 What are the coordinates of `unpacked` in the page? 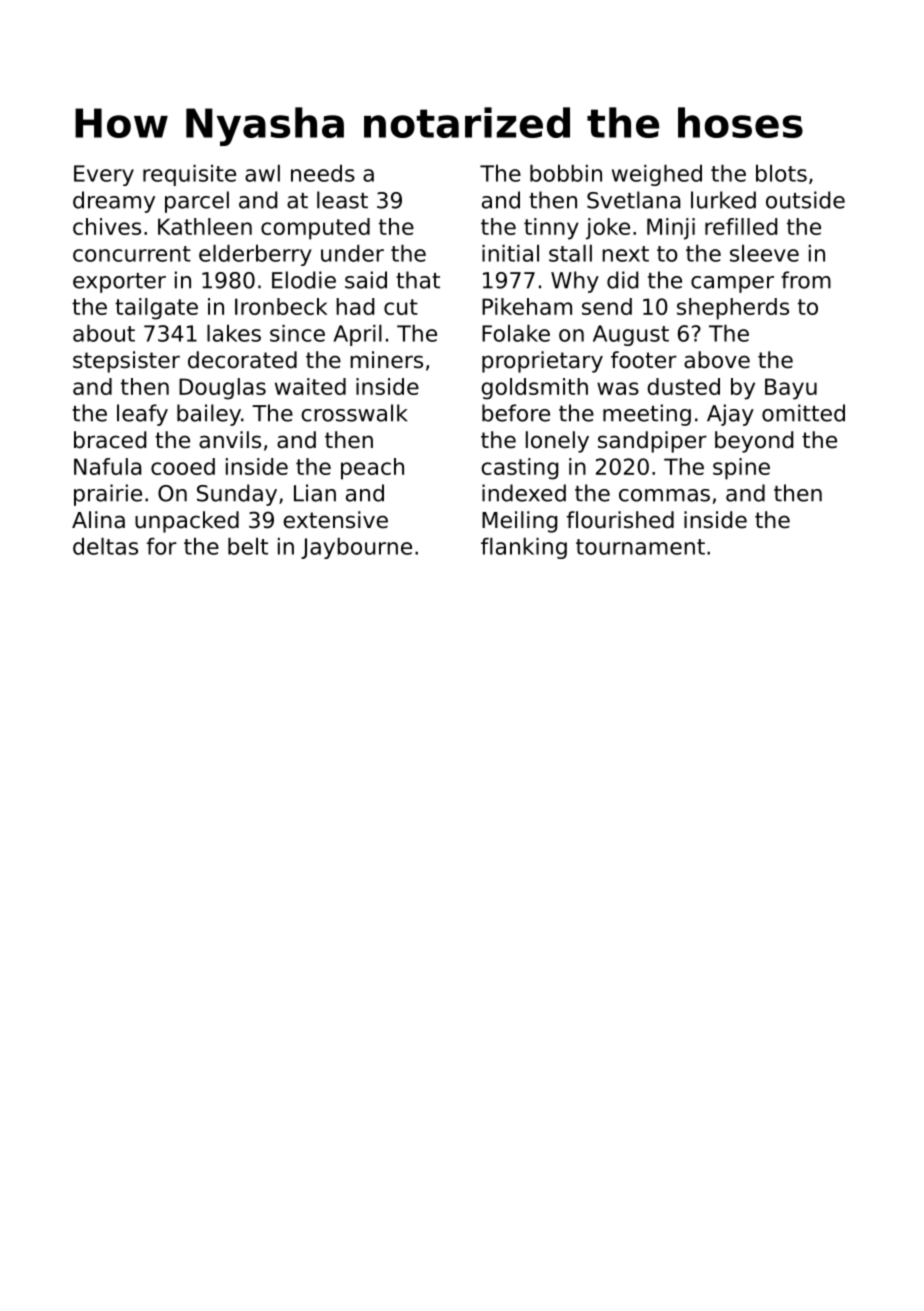 It's located at (187, 522).
